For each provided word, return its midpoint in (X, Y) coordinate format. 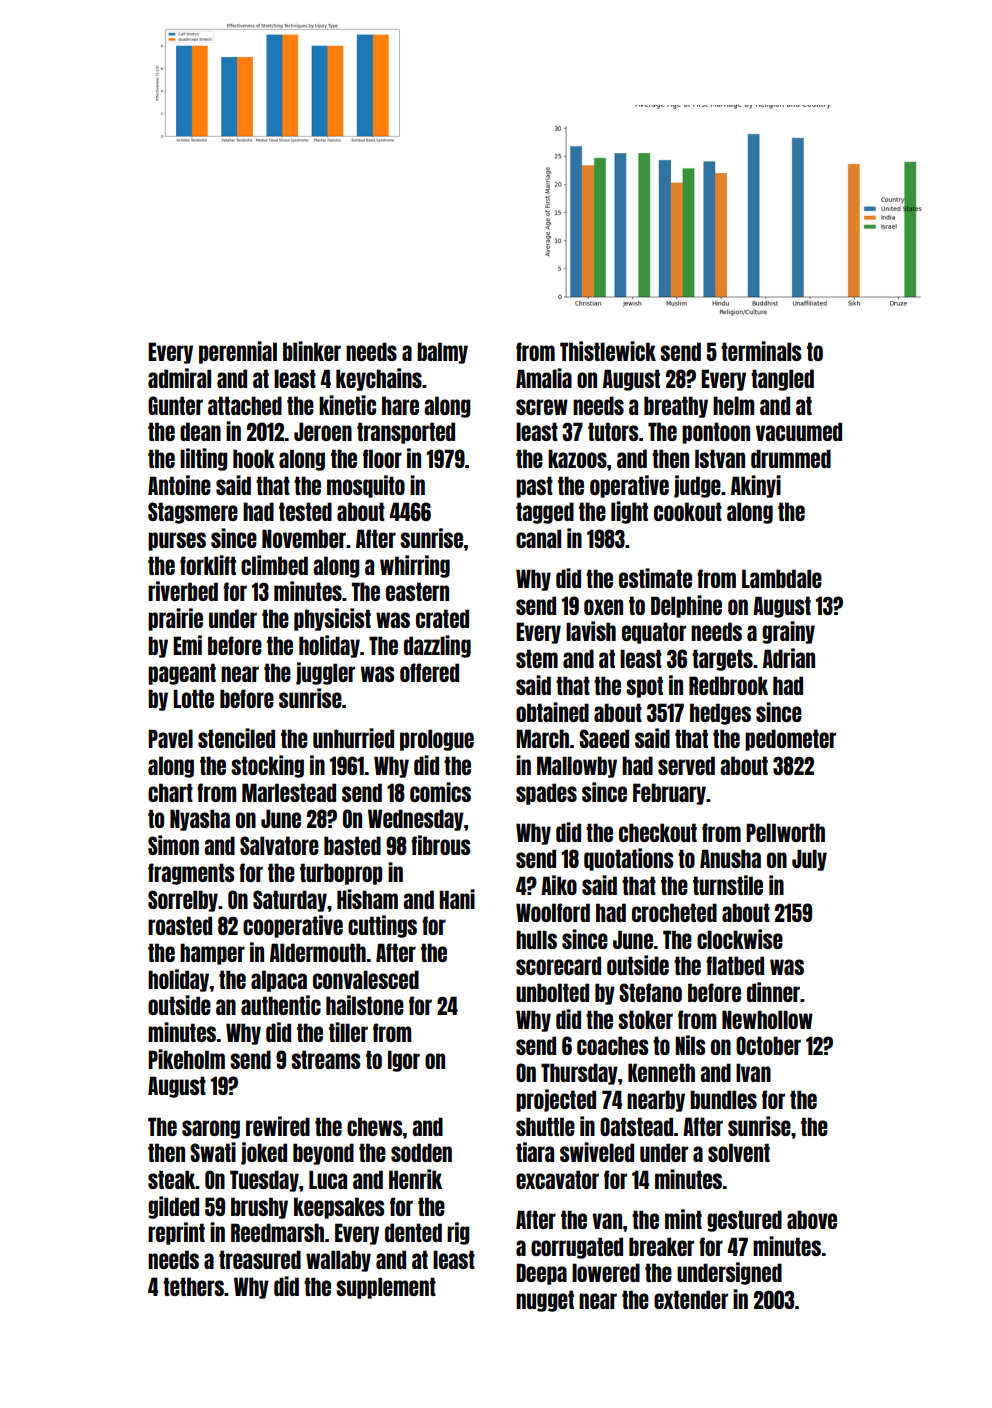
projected (556, 1100)
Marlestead (289, 792)
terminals (761, 351)
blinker (312, 351)
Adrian (789, 658)
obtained (552, 712)
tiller (348, 1032)
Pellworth (785, 832)
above (812, 1219)
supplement (386, 1288)
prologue (437, 740)
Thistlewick (608, 351)
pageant (182, 674)
